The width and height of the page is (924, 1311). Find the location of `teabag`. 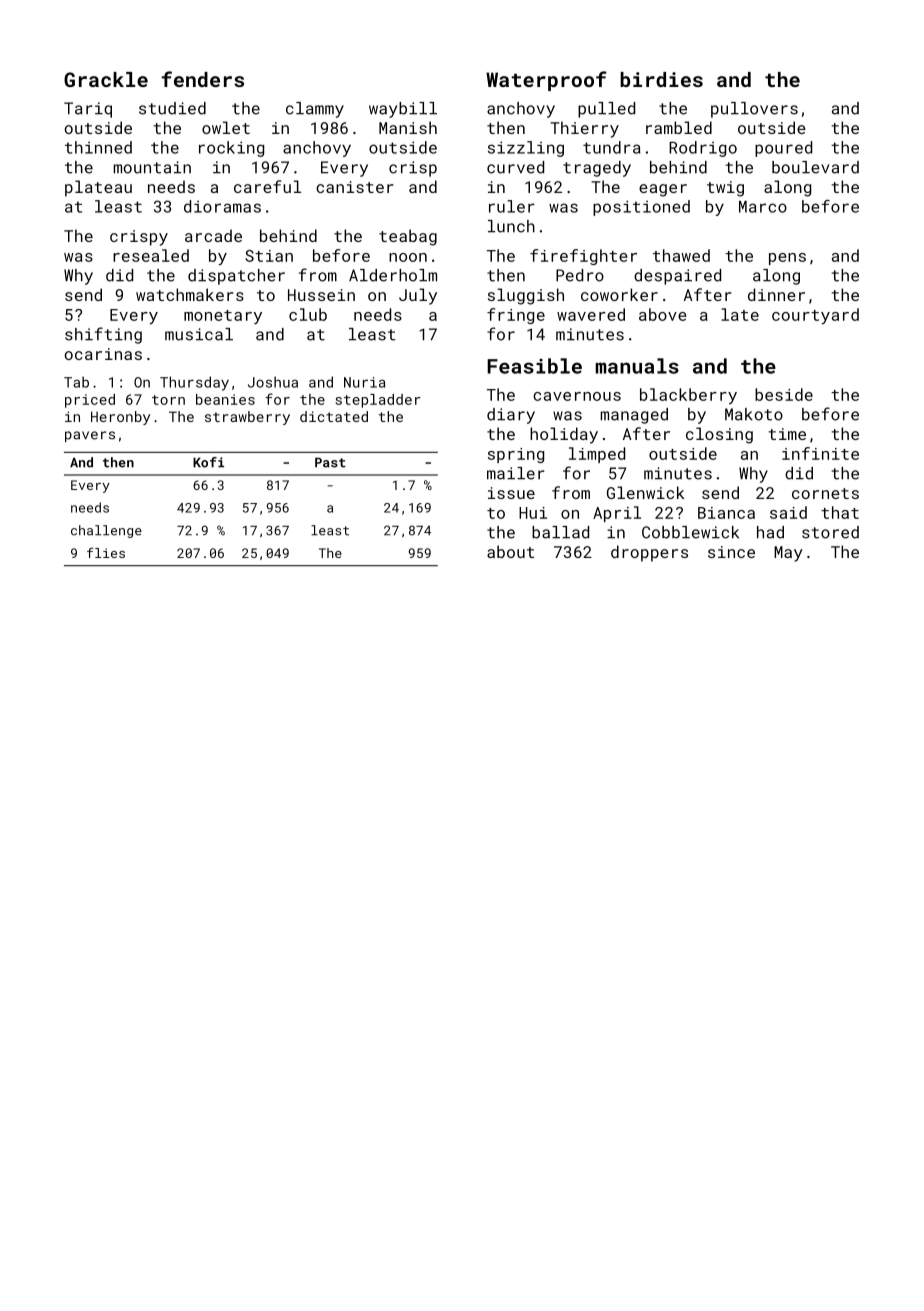

teabag is located at coordinates (408, 237).
